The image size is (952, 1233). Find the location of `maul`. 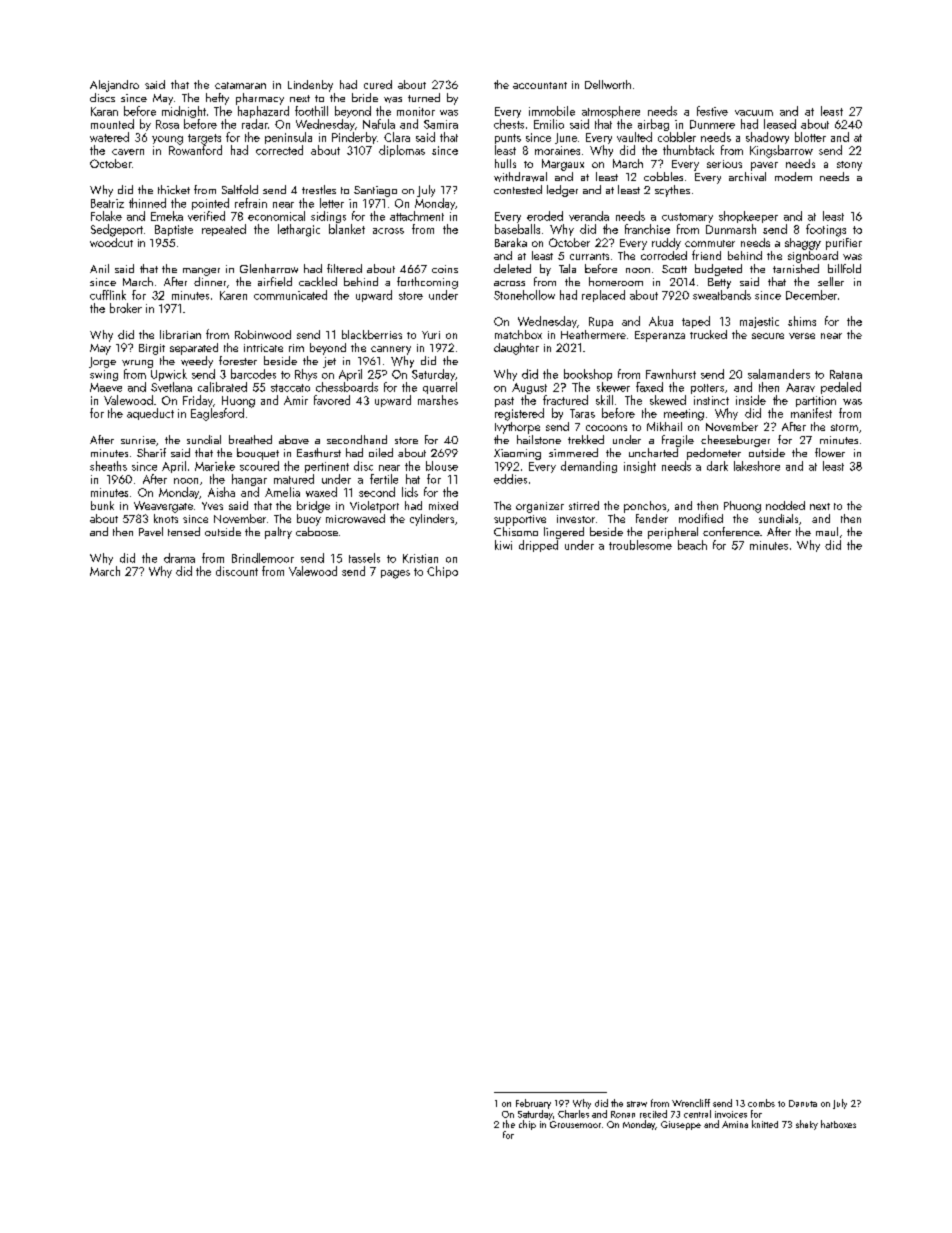

maul is located at coordinates (827, 531).
